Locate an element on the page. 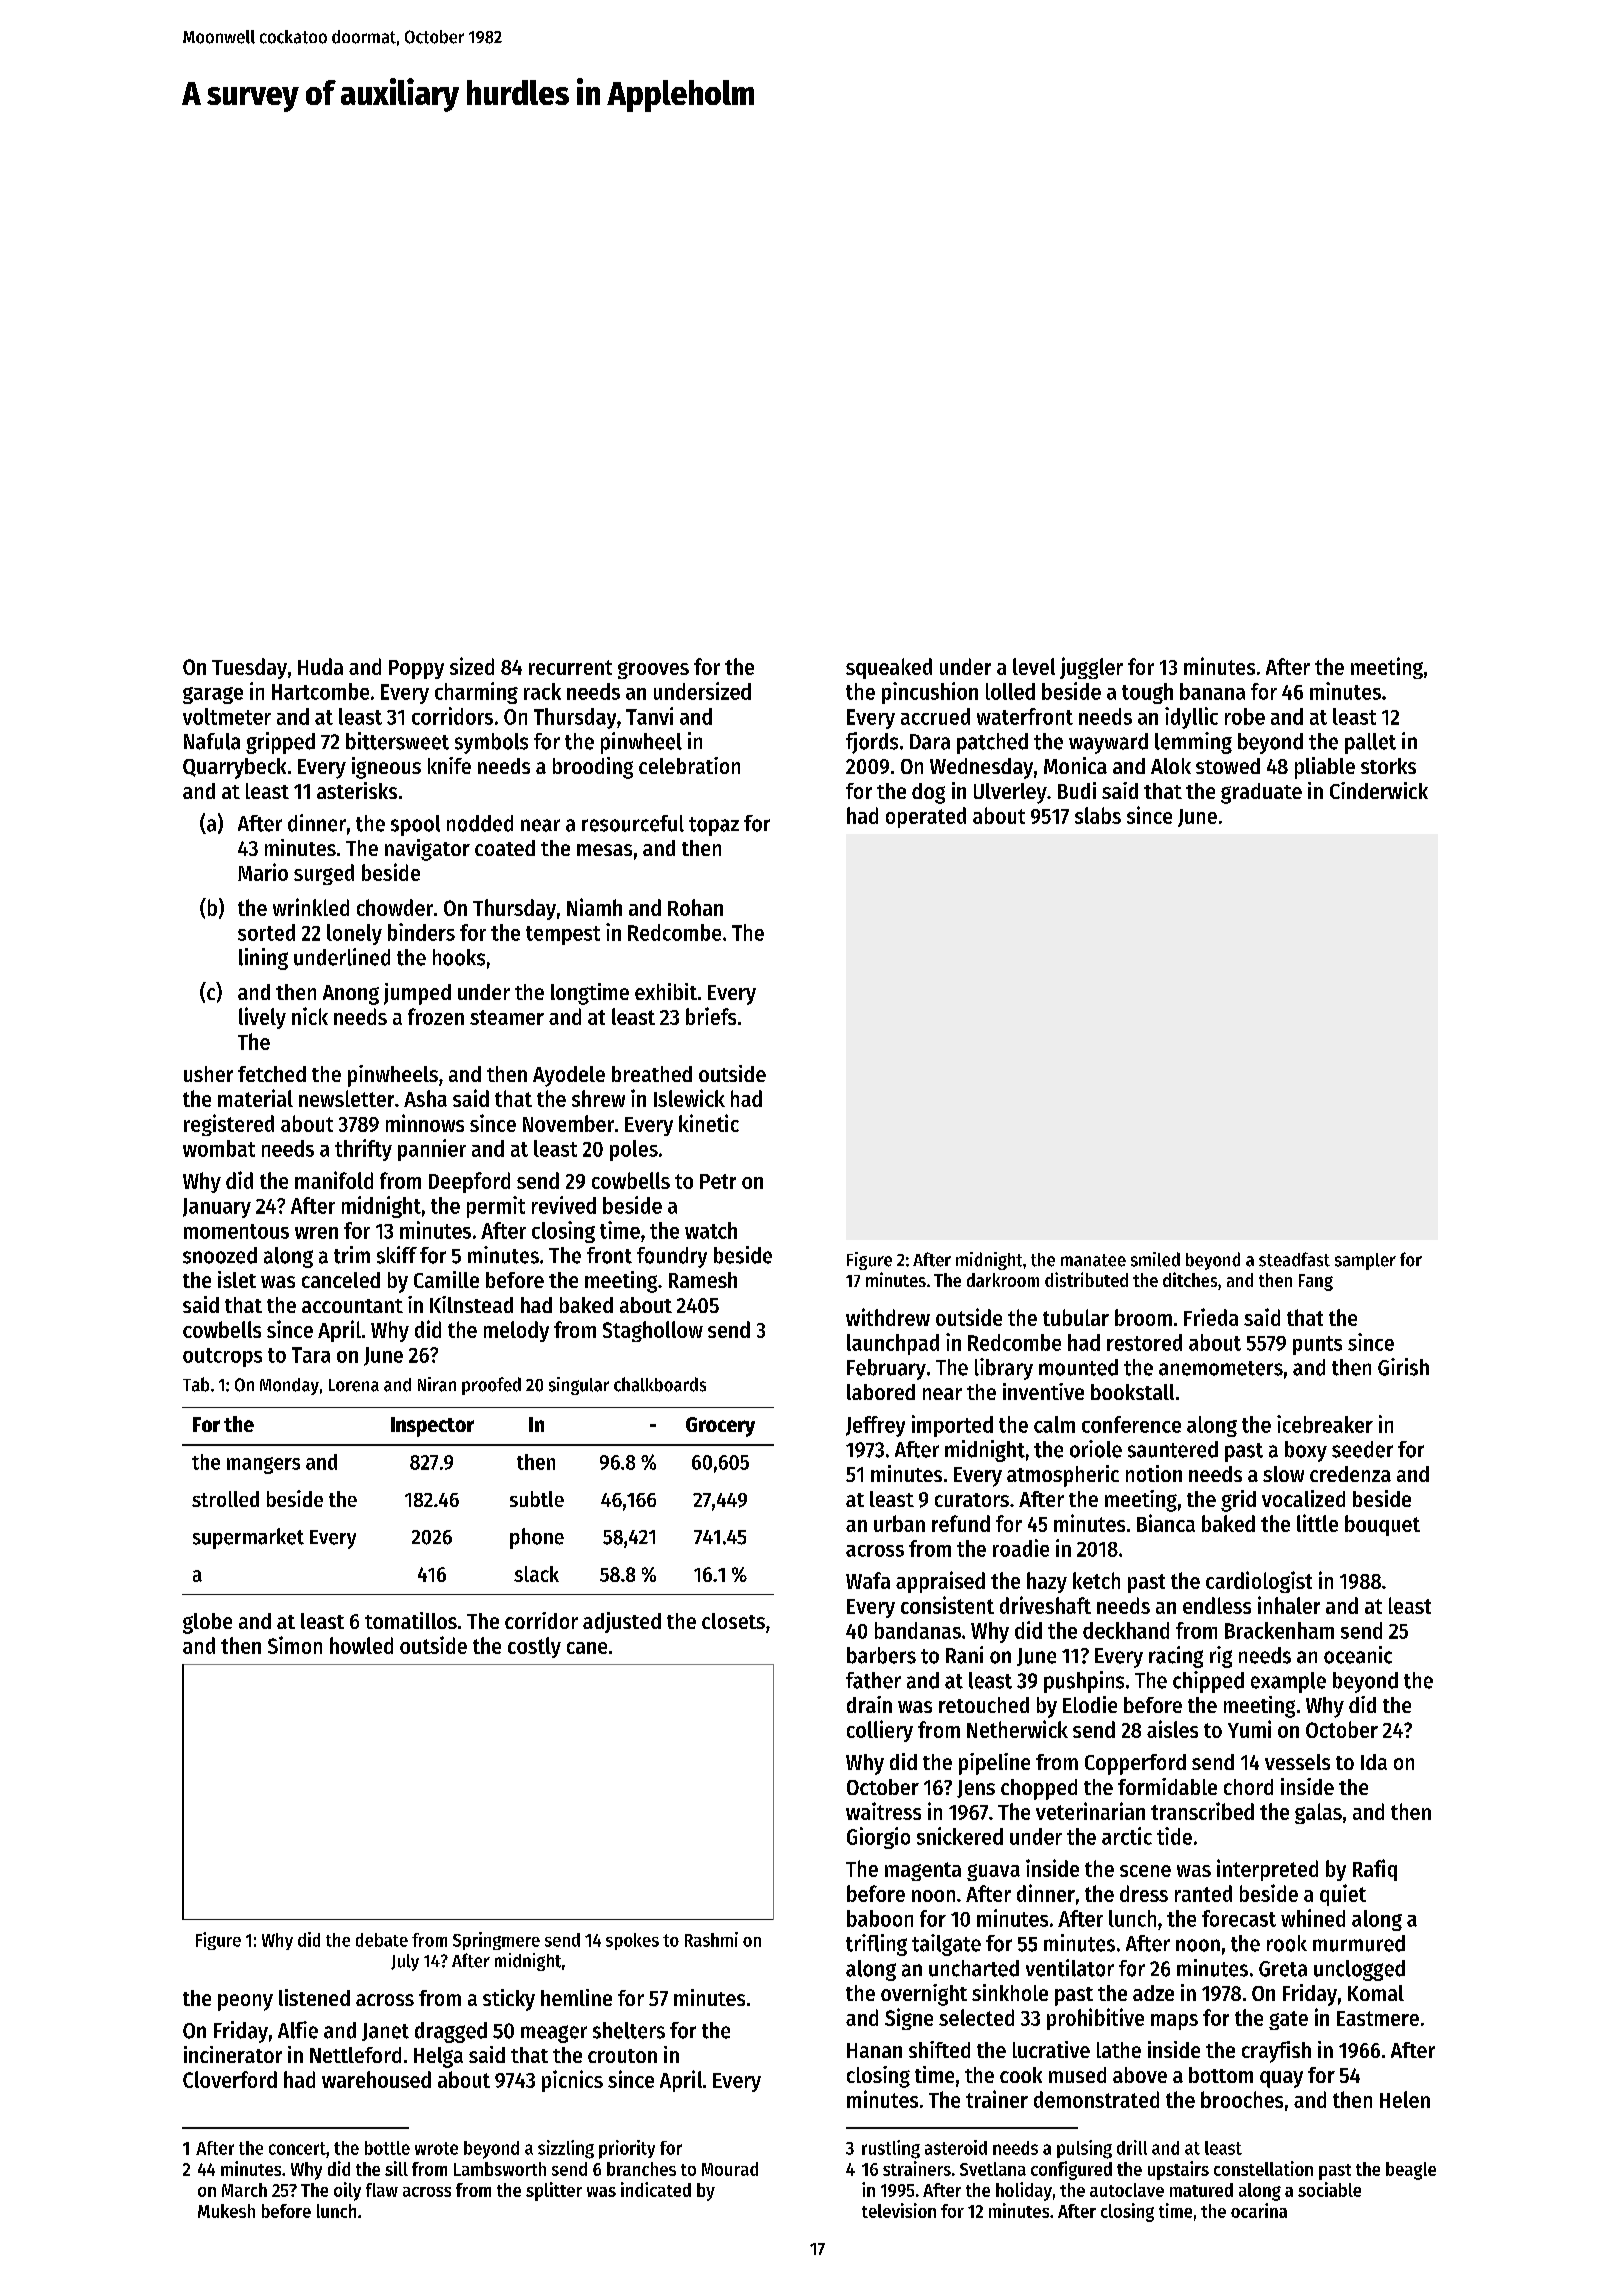  stowed is located at coordinates (1228, 766).
